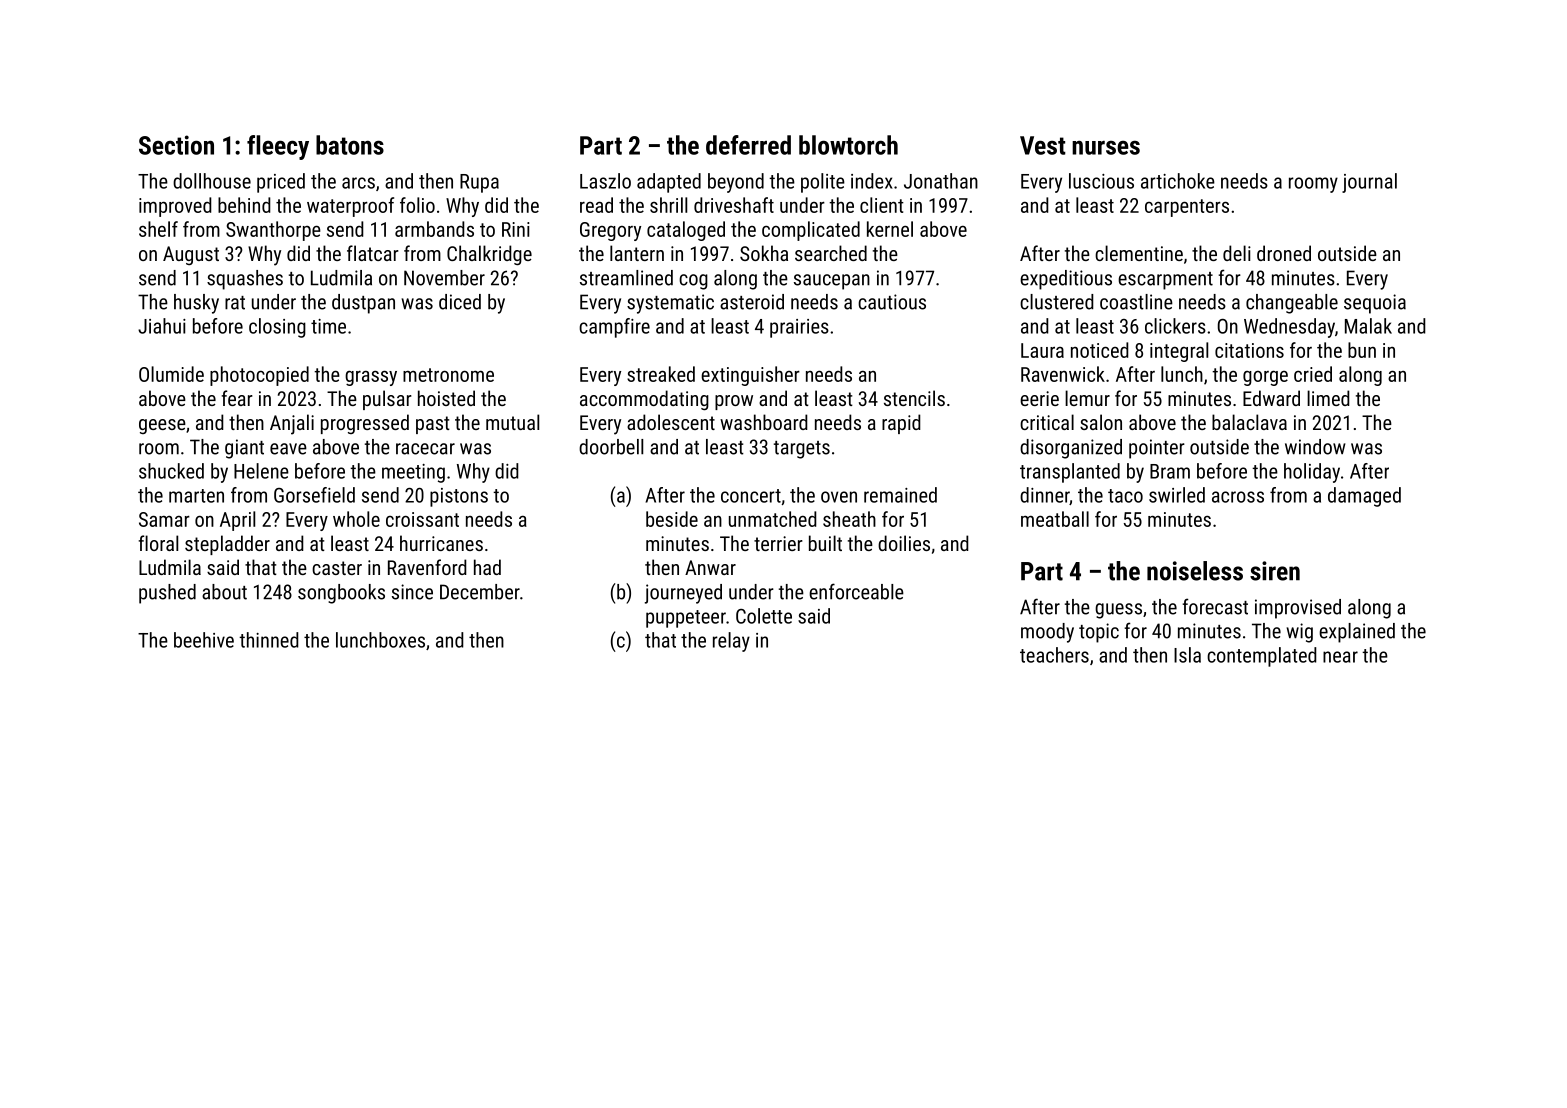 This screenshot has width=1567, height=1108. Describe the element at coordinates (626, 278) in the screenshot. I see `streamlined` at that location.
